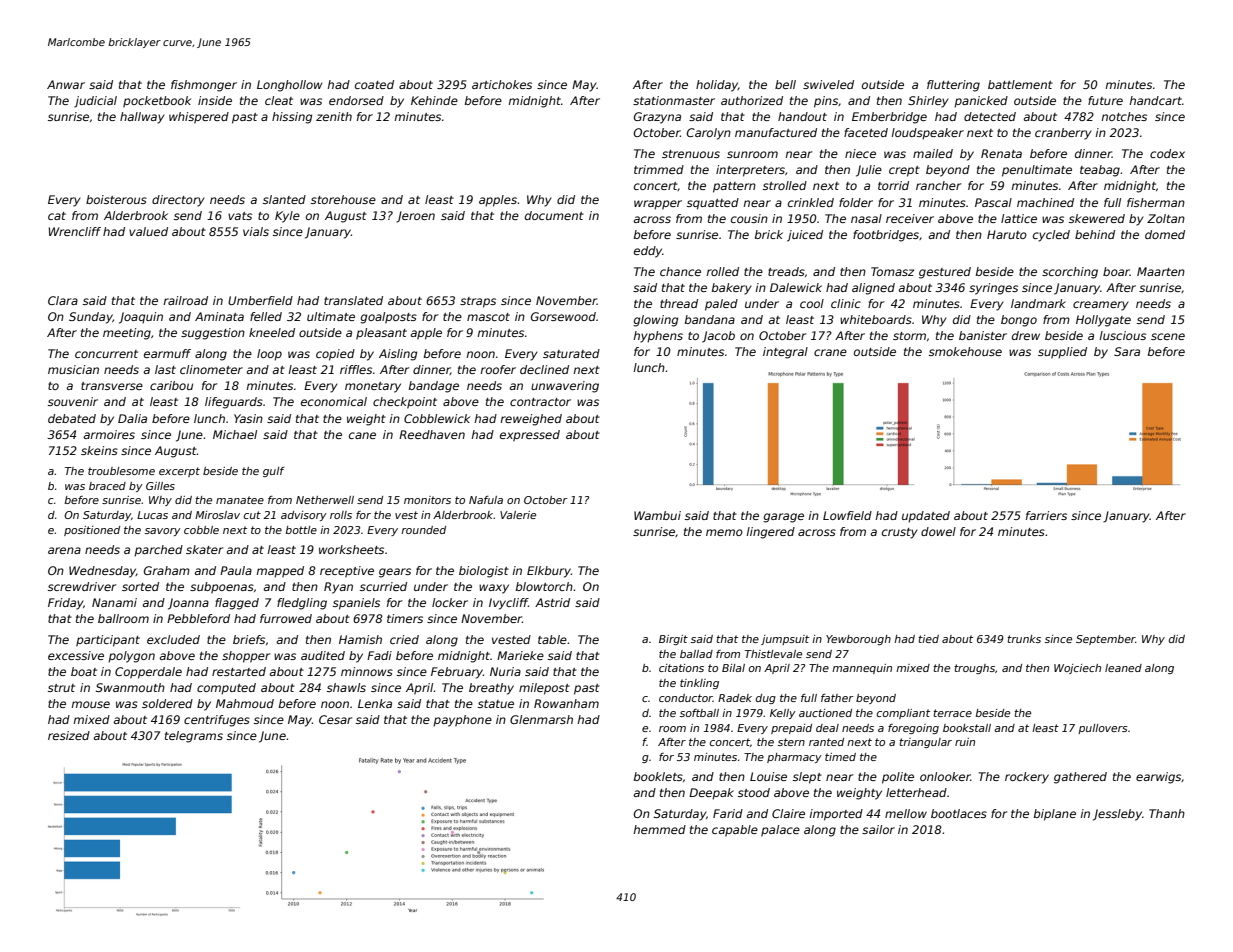 This screenshot has height=952, width=1233. I want to click on Kehinde, so click(434, 100).
